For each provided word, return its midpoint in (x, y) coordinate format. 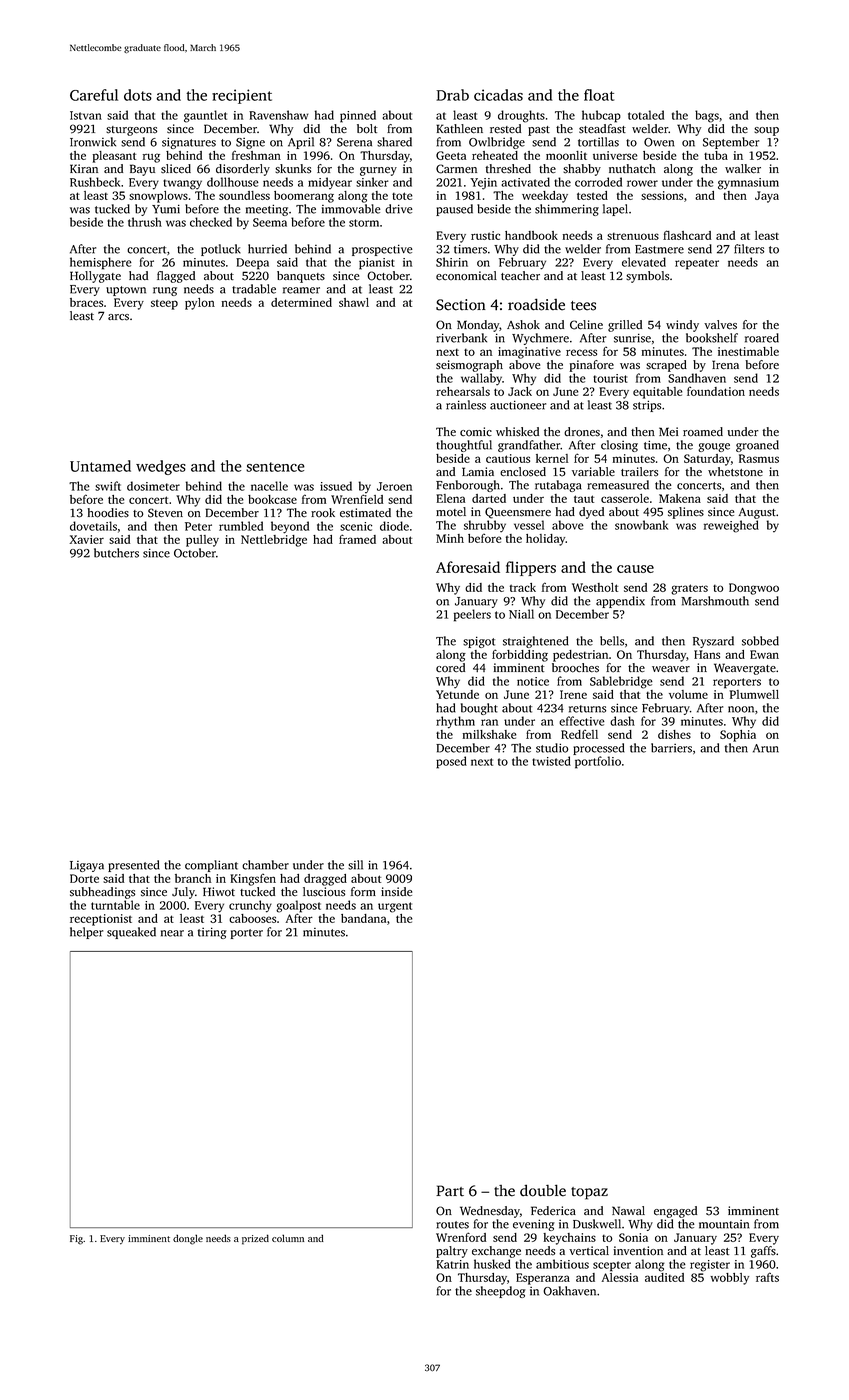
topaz (589, 1193)
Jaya (767, 197)
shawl (354, 302)
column (288, 1238)
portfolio (598, 762)
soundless (244, 195)
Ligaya (87, 866)
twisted (551, 761)
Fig (76, 1240)
